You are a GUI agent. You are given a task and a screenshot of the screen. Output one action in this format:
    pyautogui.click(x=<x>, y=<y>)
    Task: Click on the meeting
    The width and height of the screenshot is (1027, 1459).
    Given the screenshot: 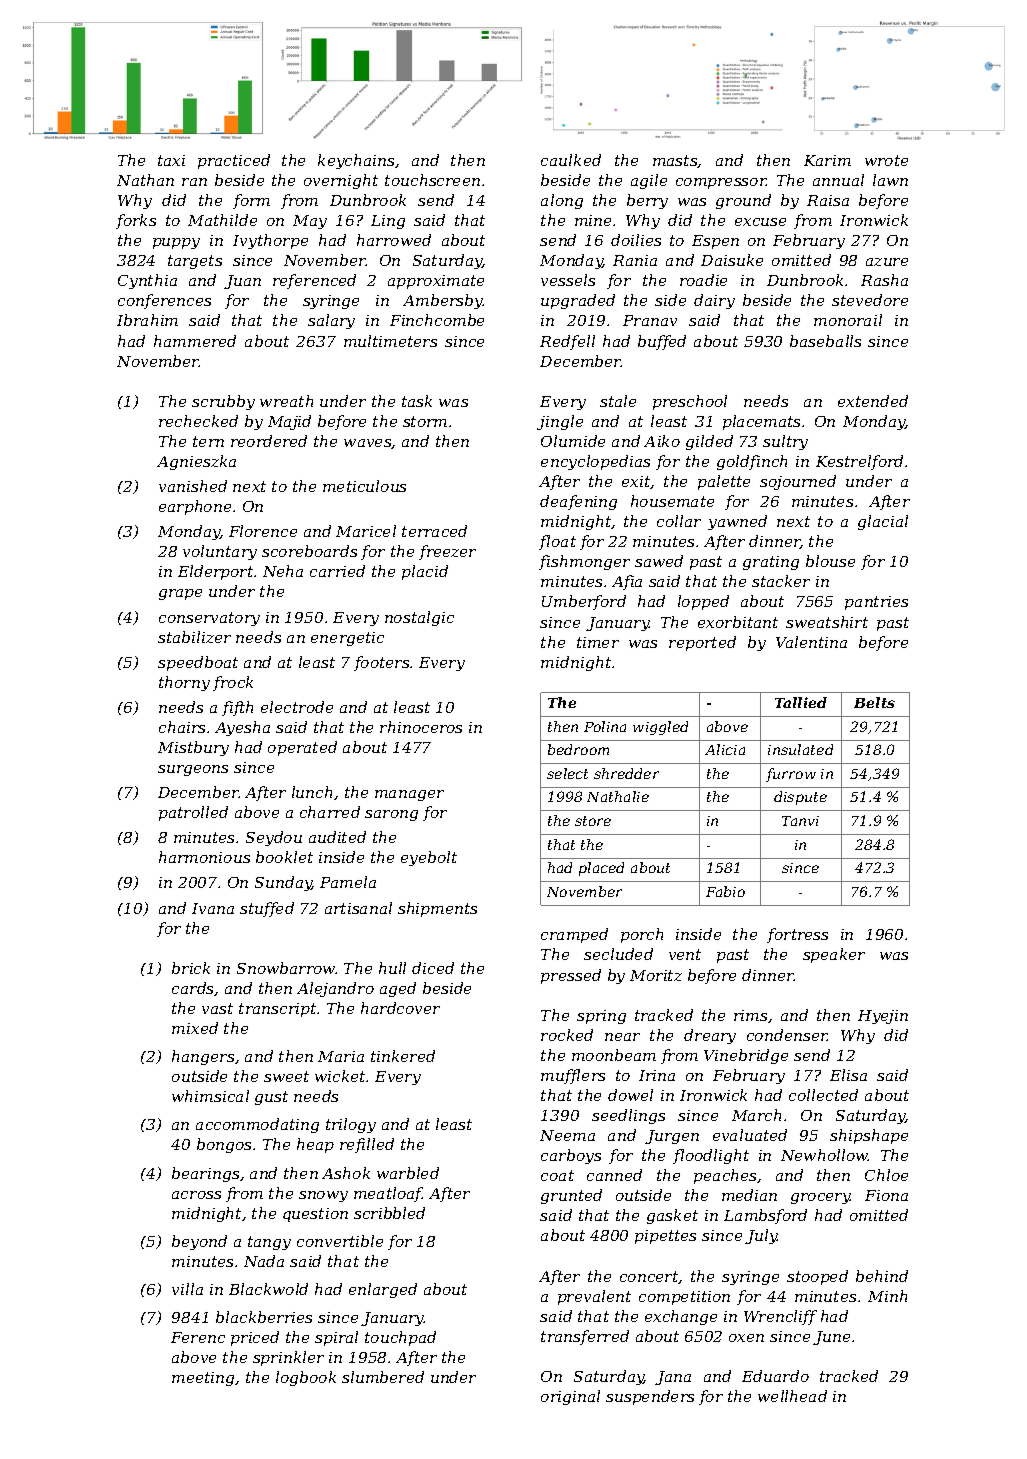 What is the action you would take?
    pyautogui.click(x=203, y=1379)
